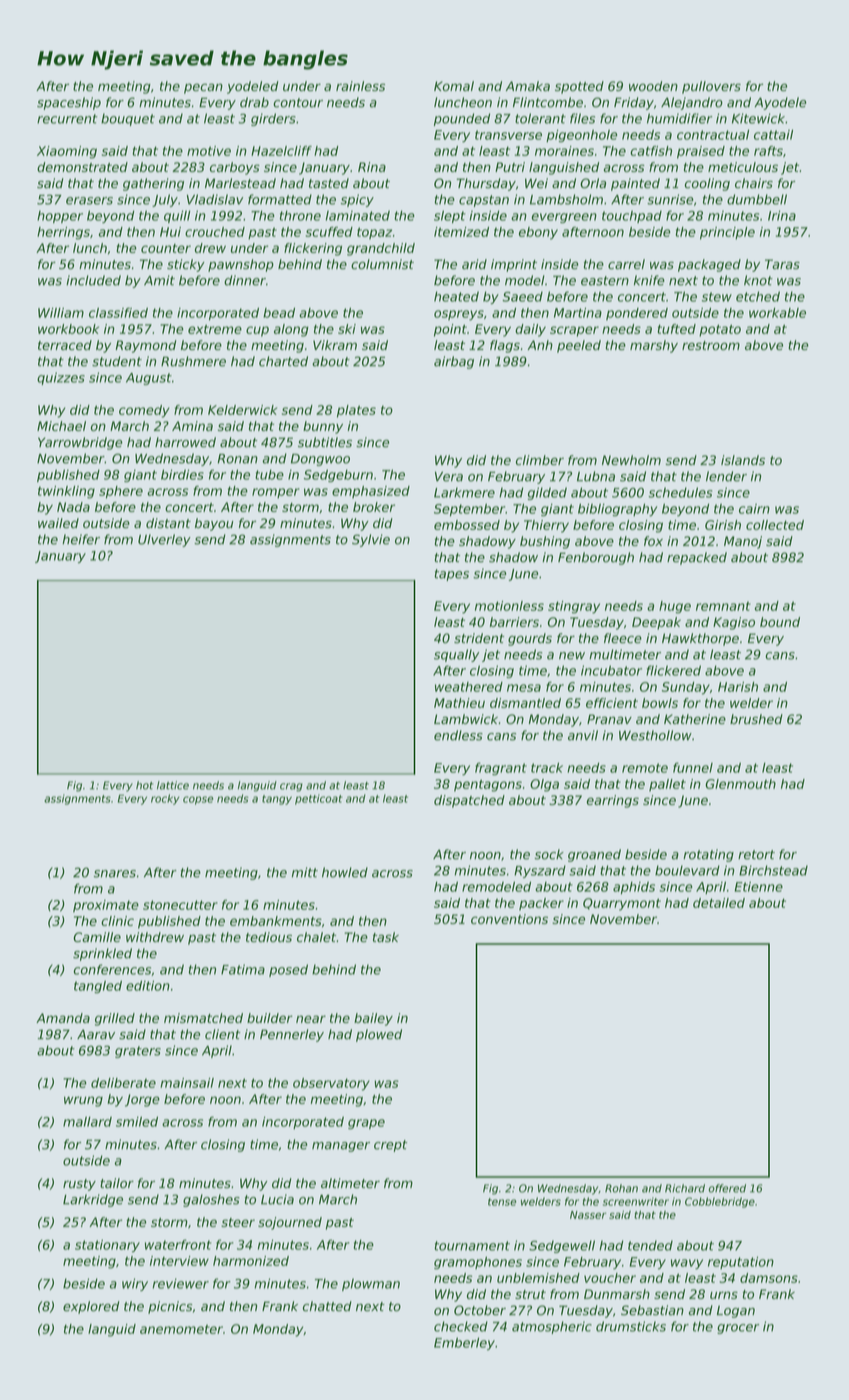  I want to click on chatted, so click(327, 1306).
